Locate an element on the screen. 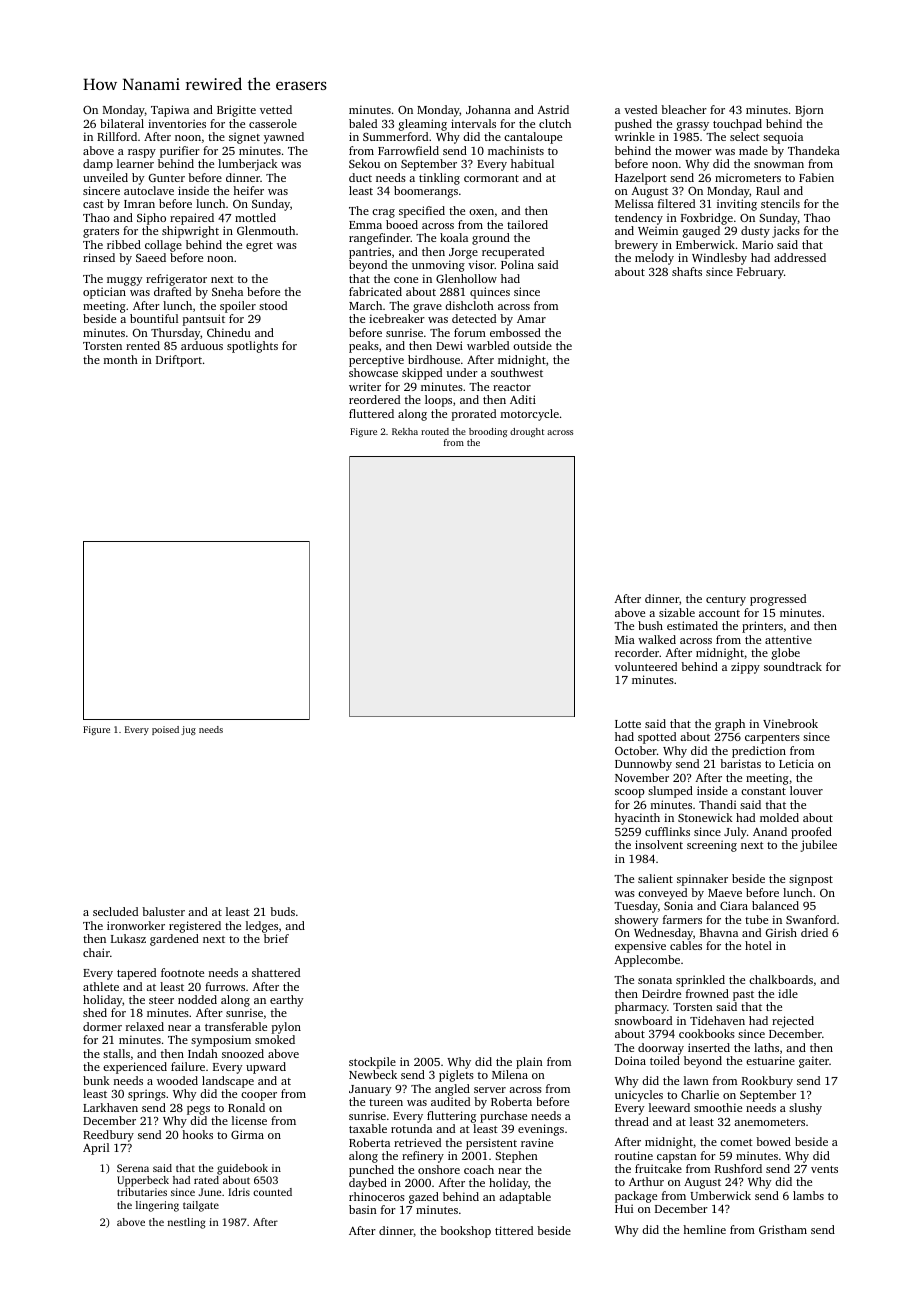 The width and height of the screenshot is (924, 1308). February is located at coordinates (760, 273).
